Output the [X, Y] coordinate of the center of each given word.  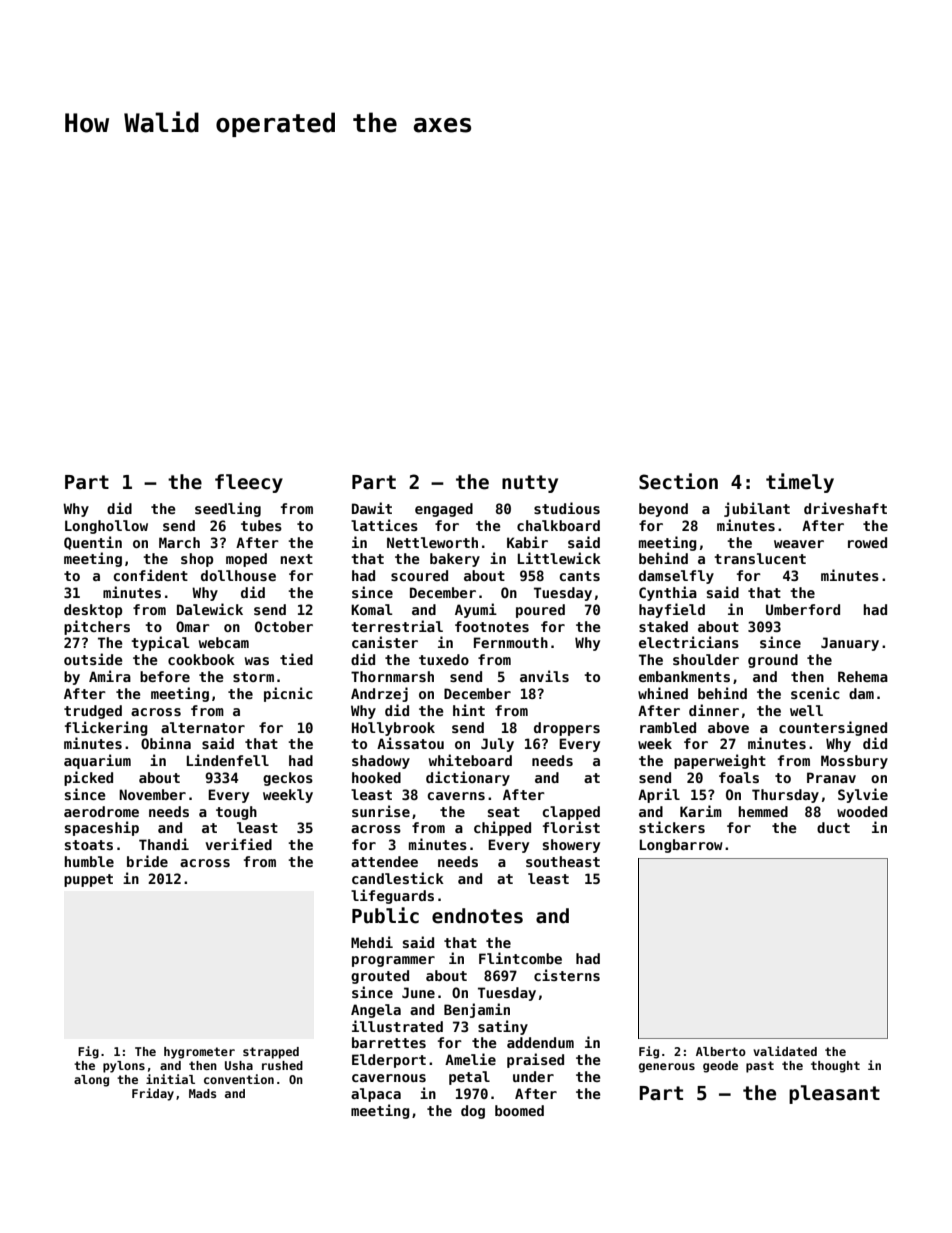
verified [238, 844]
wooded [862, 811]
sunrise [381, 811]
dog [473, 1112]
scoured [419, 575]
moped [246, 560]
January [850, 644]
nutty [530, 484]
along [91, 1081]
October [284, 626]
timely [800, 483]
